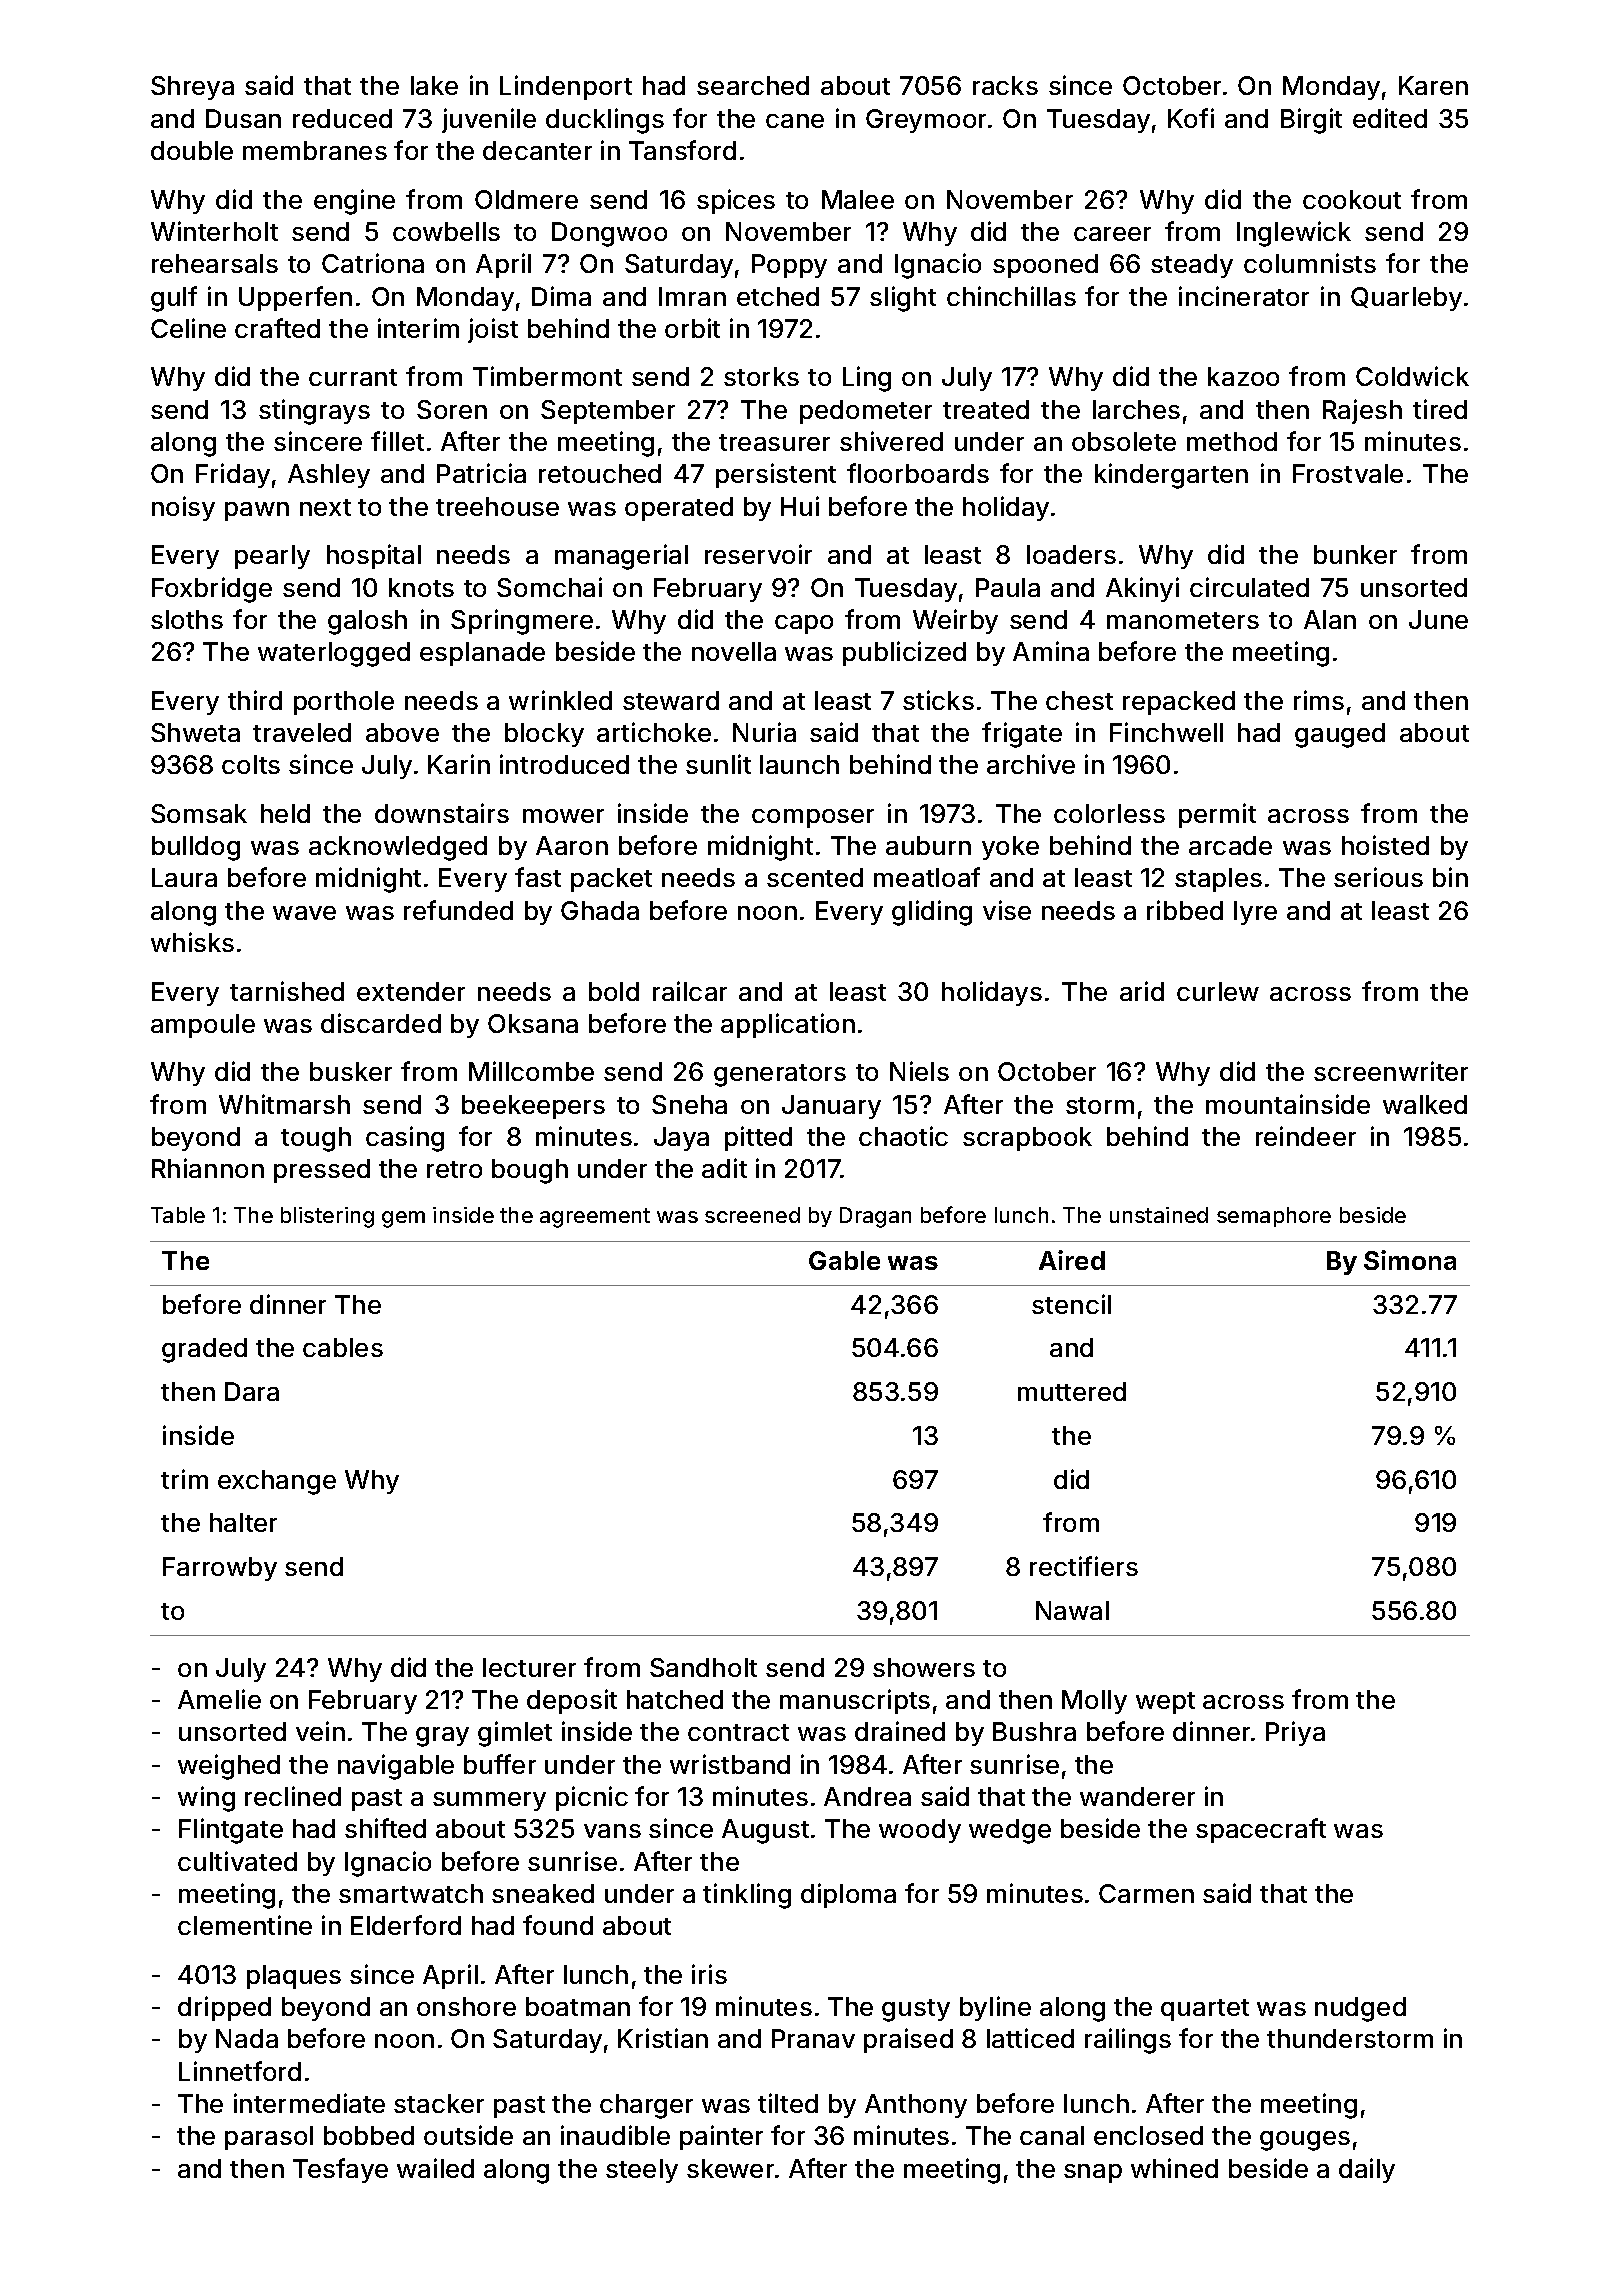 The width and height of the screenshot is (1620, 2292). What do you see at coordinates (220, 1569) in the screenshot?
I see `Farrowby` at bounding box center [220, 1569].
